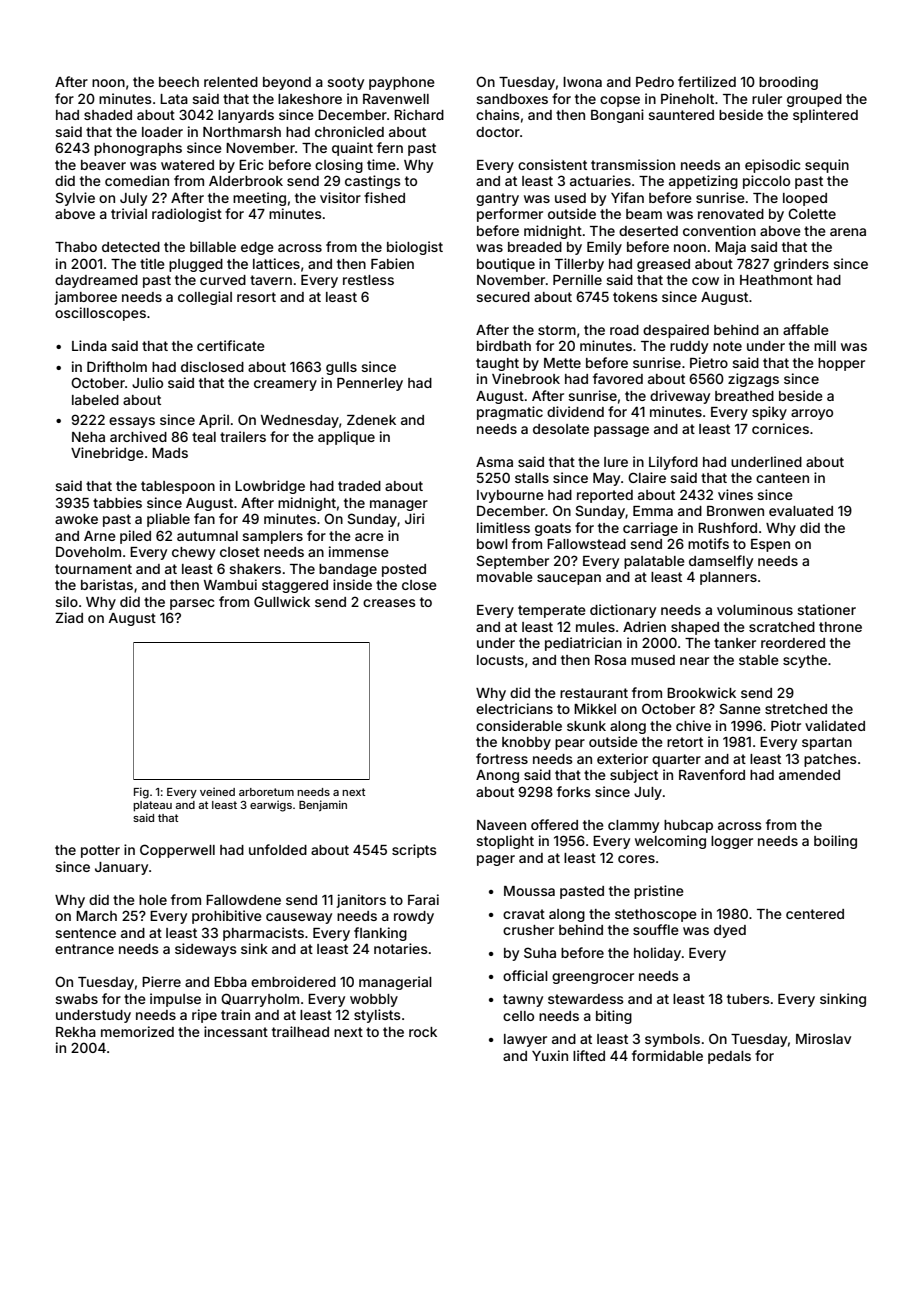  What do you see at coordinates (108, 115) in the screenshot?
I see `shaded` at bounding box center [108, 115].
